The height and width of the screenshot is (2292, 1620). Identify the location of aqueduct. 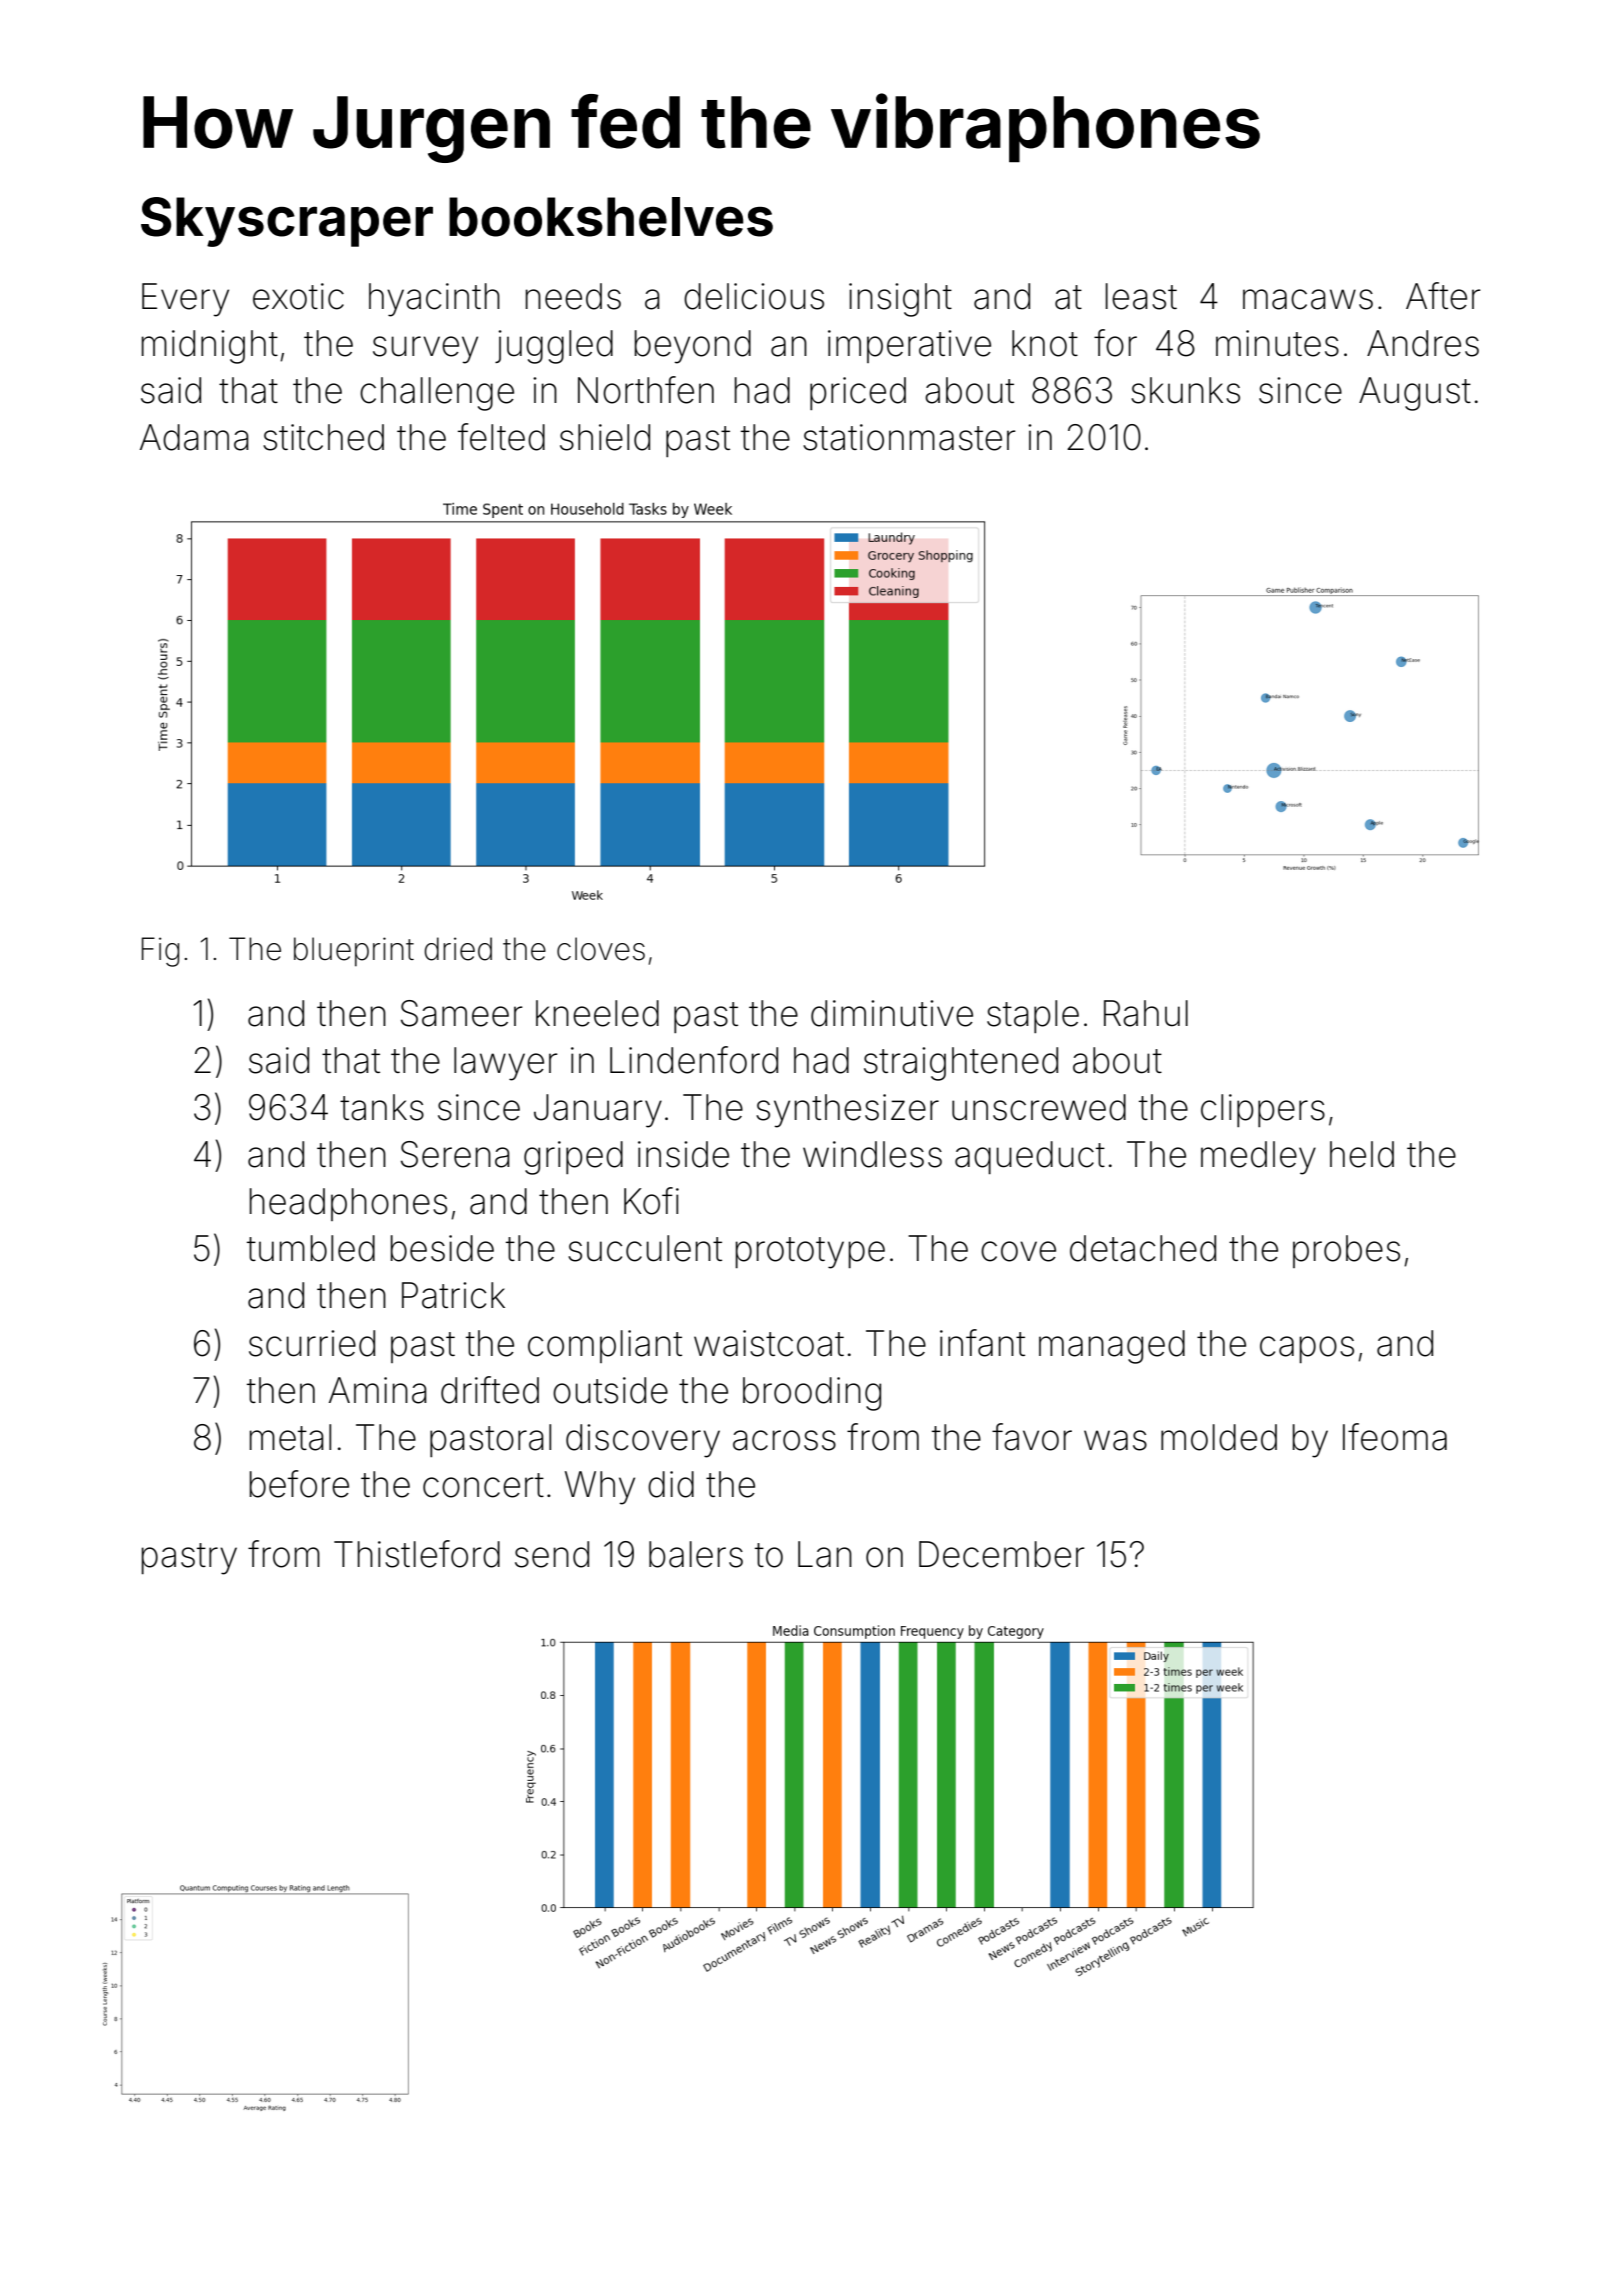
(1030, 1157).
